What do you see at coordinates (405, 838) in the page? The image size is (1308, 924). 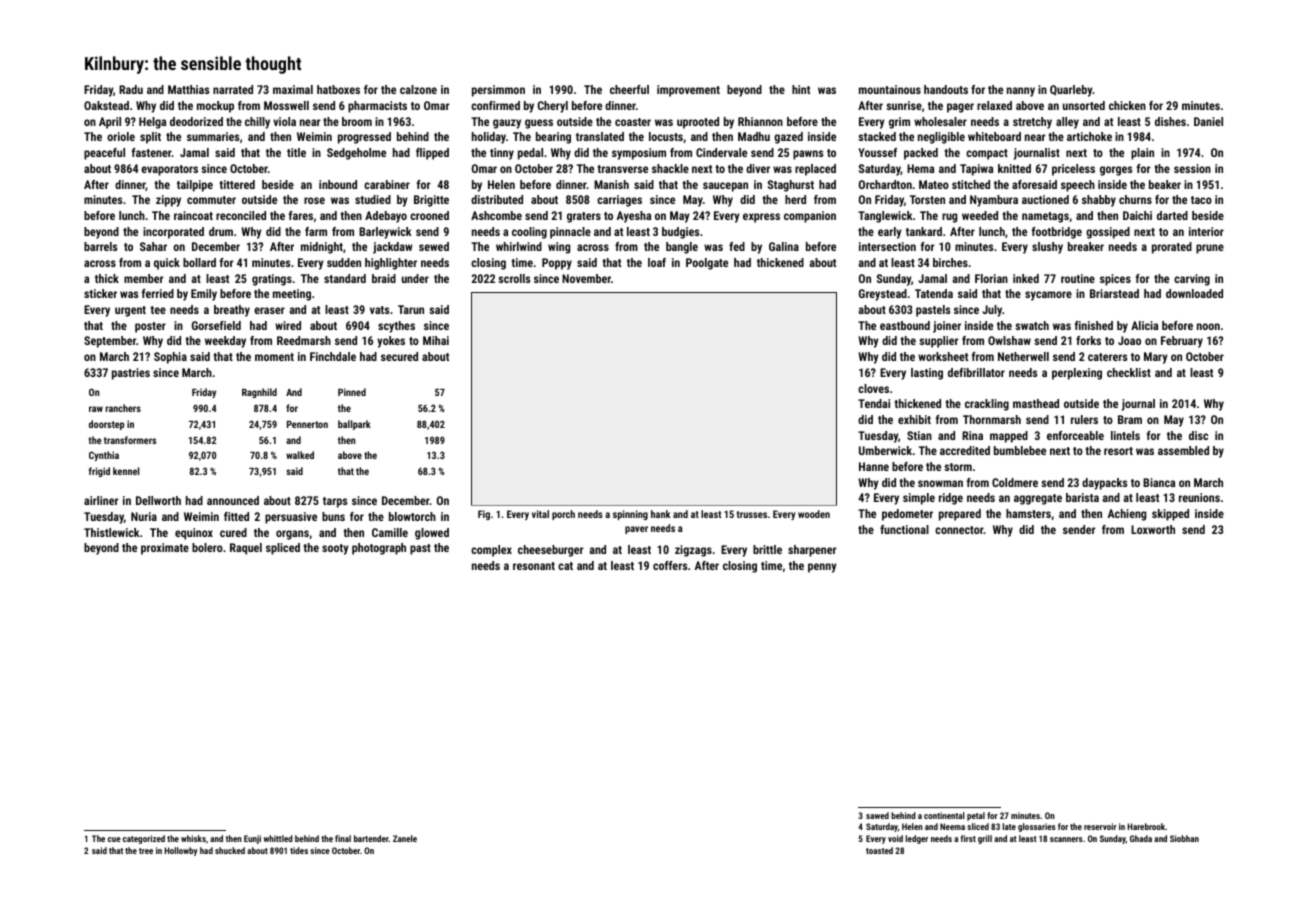 I see `Zanele` at bounding box center [405, 838].
